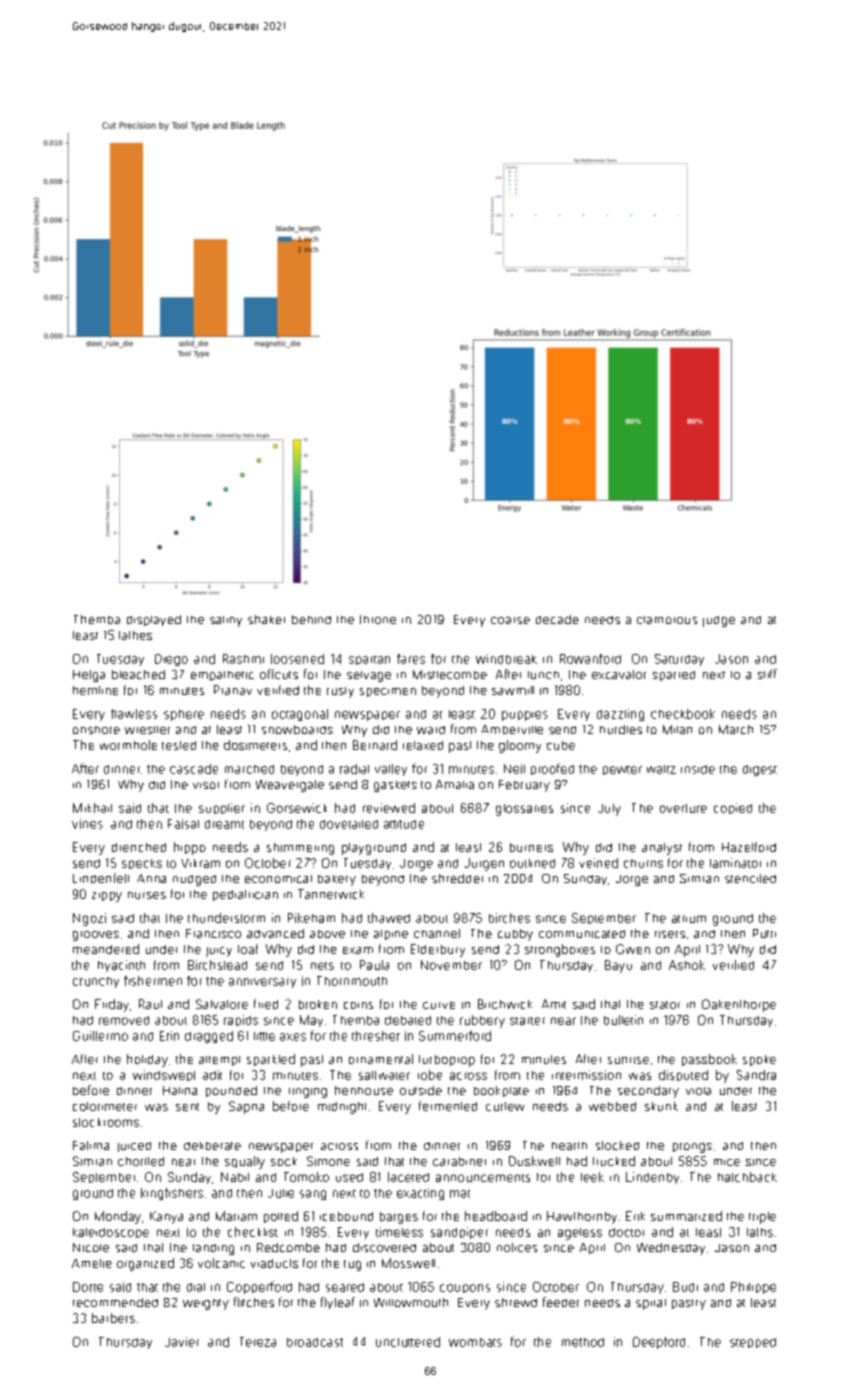 The width and height of the screenshot is (849, 1400). What do you see at coordinates (222, 808) in the screenshot?
I see `supplier` at bounding box center [222, 808].
